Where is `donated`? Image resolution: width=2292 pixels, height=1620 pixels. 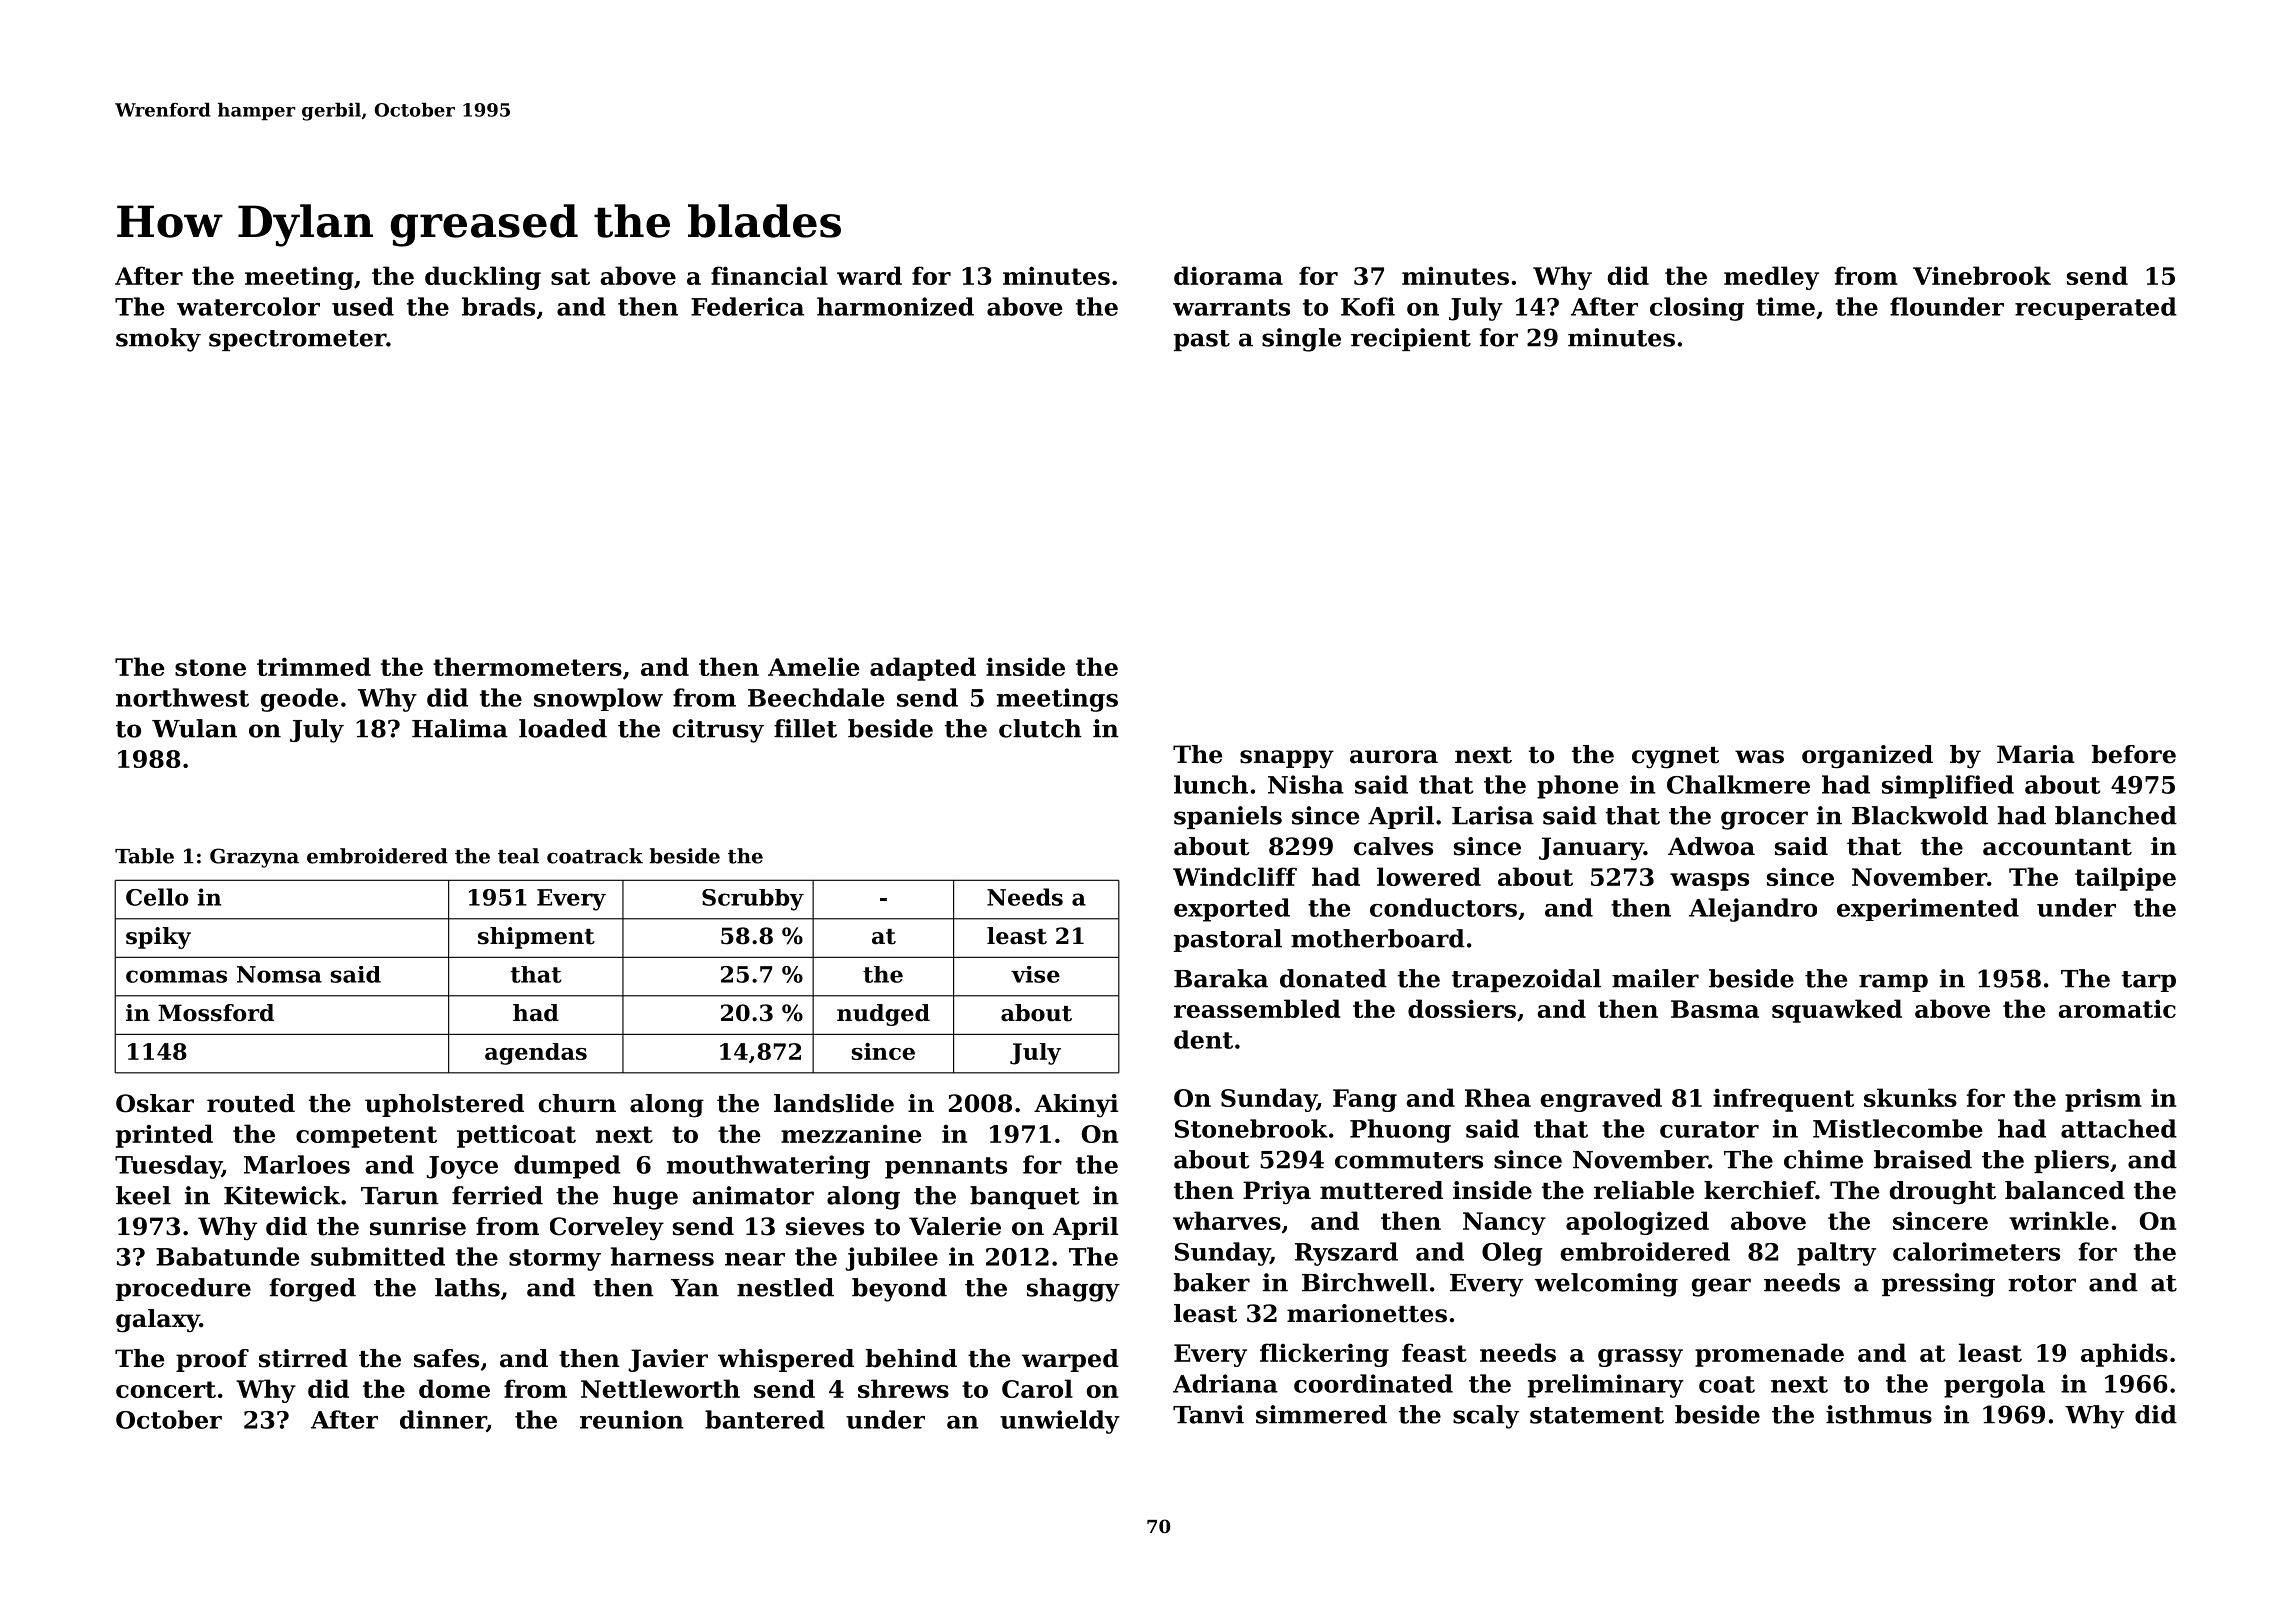 donated is located at coordinates (1333, 978).
